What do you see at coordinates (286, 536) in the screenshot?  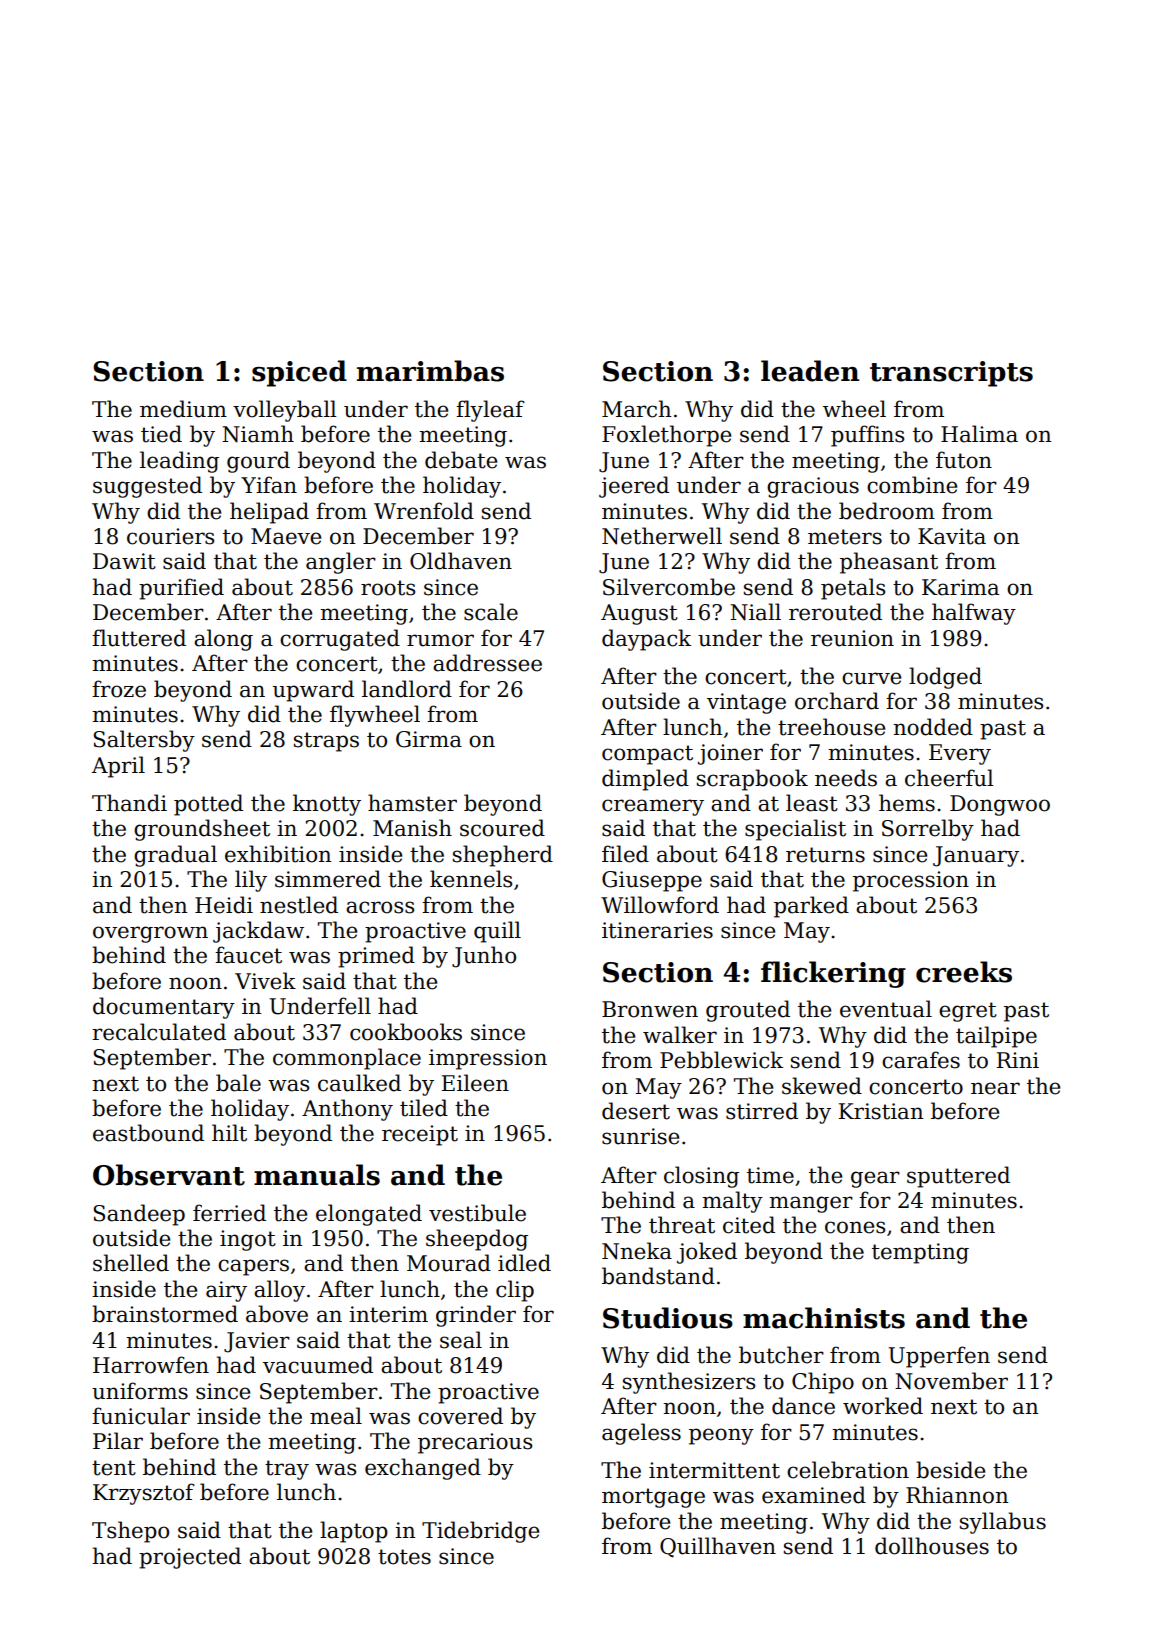 I see `Maeve` at bounding box center [286, 536].
